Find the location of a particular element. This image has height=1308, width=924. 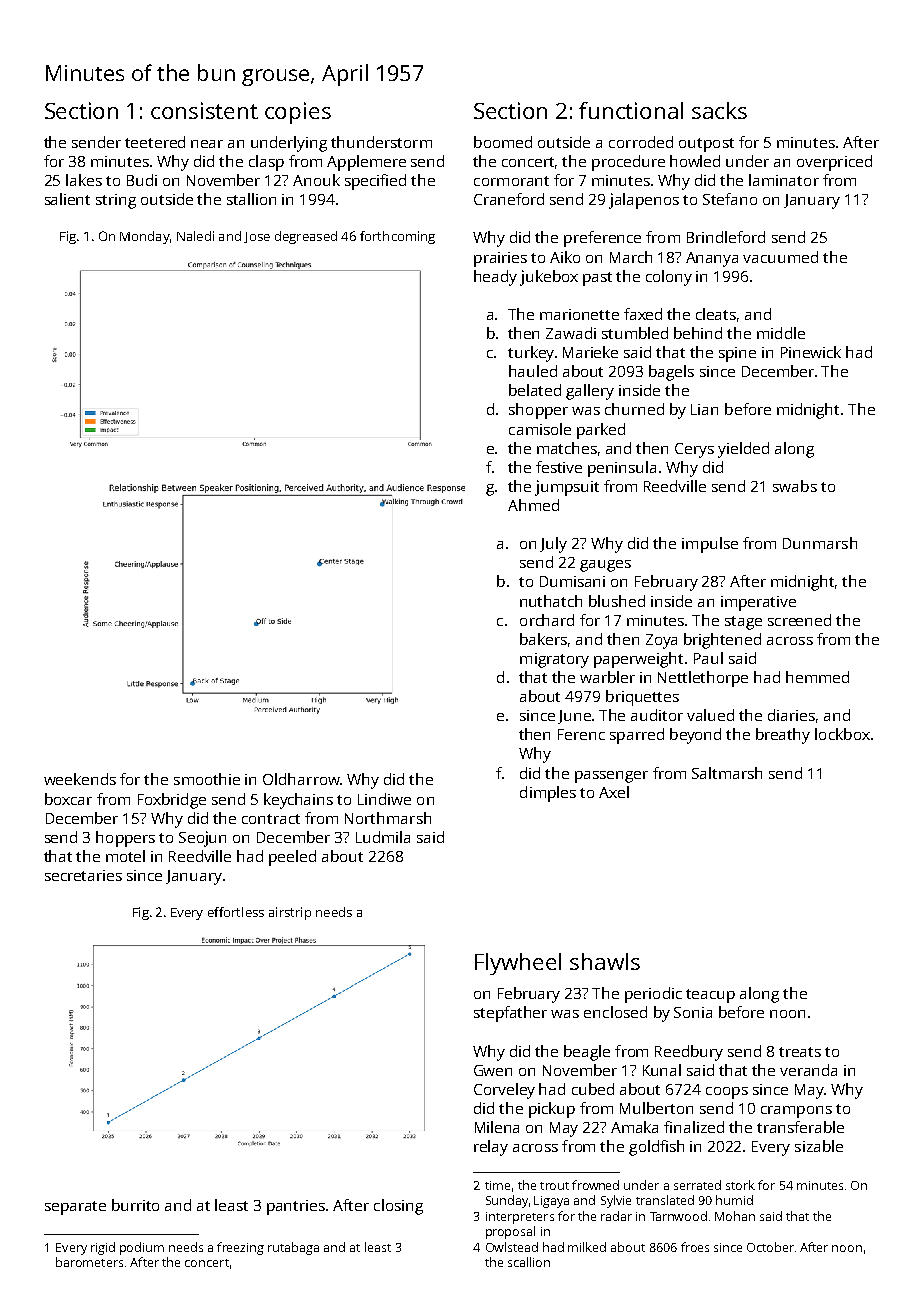

Budi is located at coordinates (142, 180).
